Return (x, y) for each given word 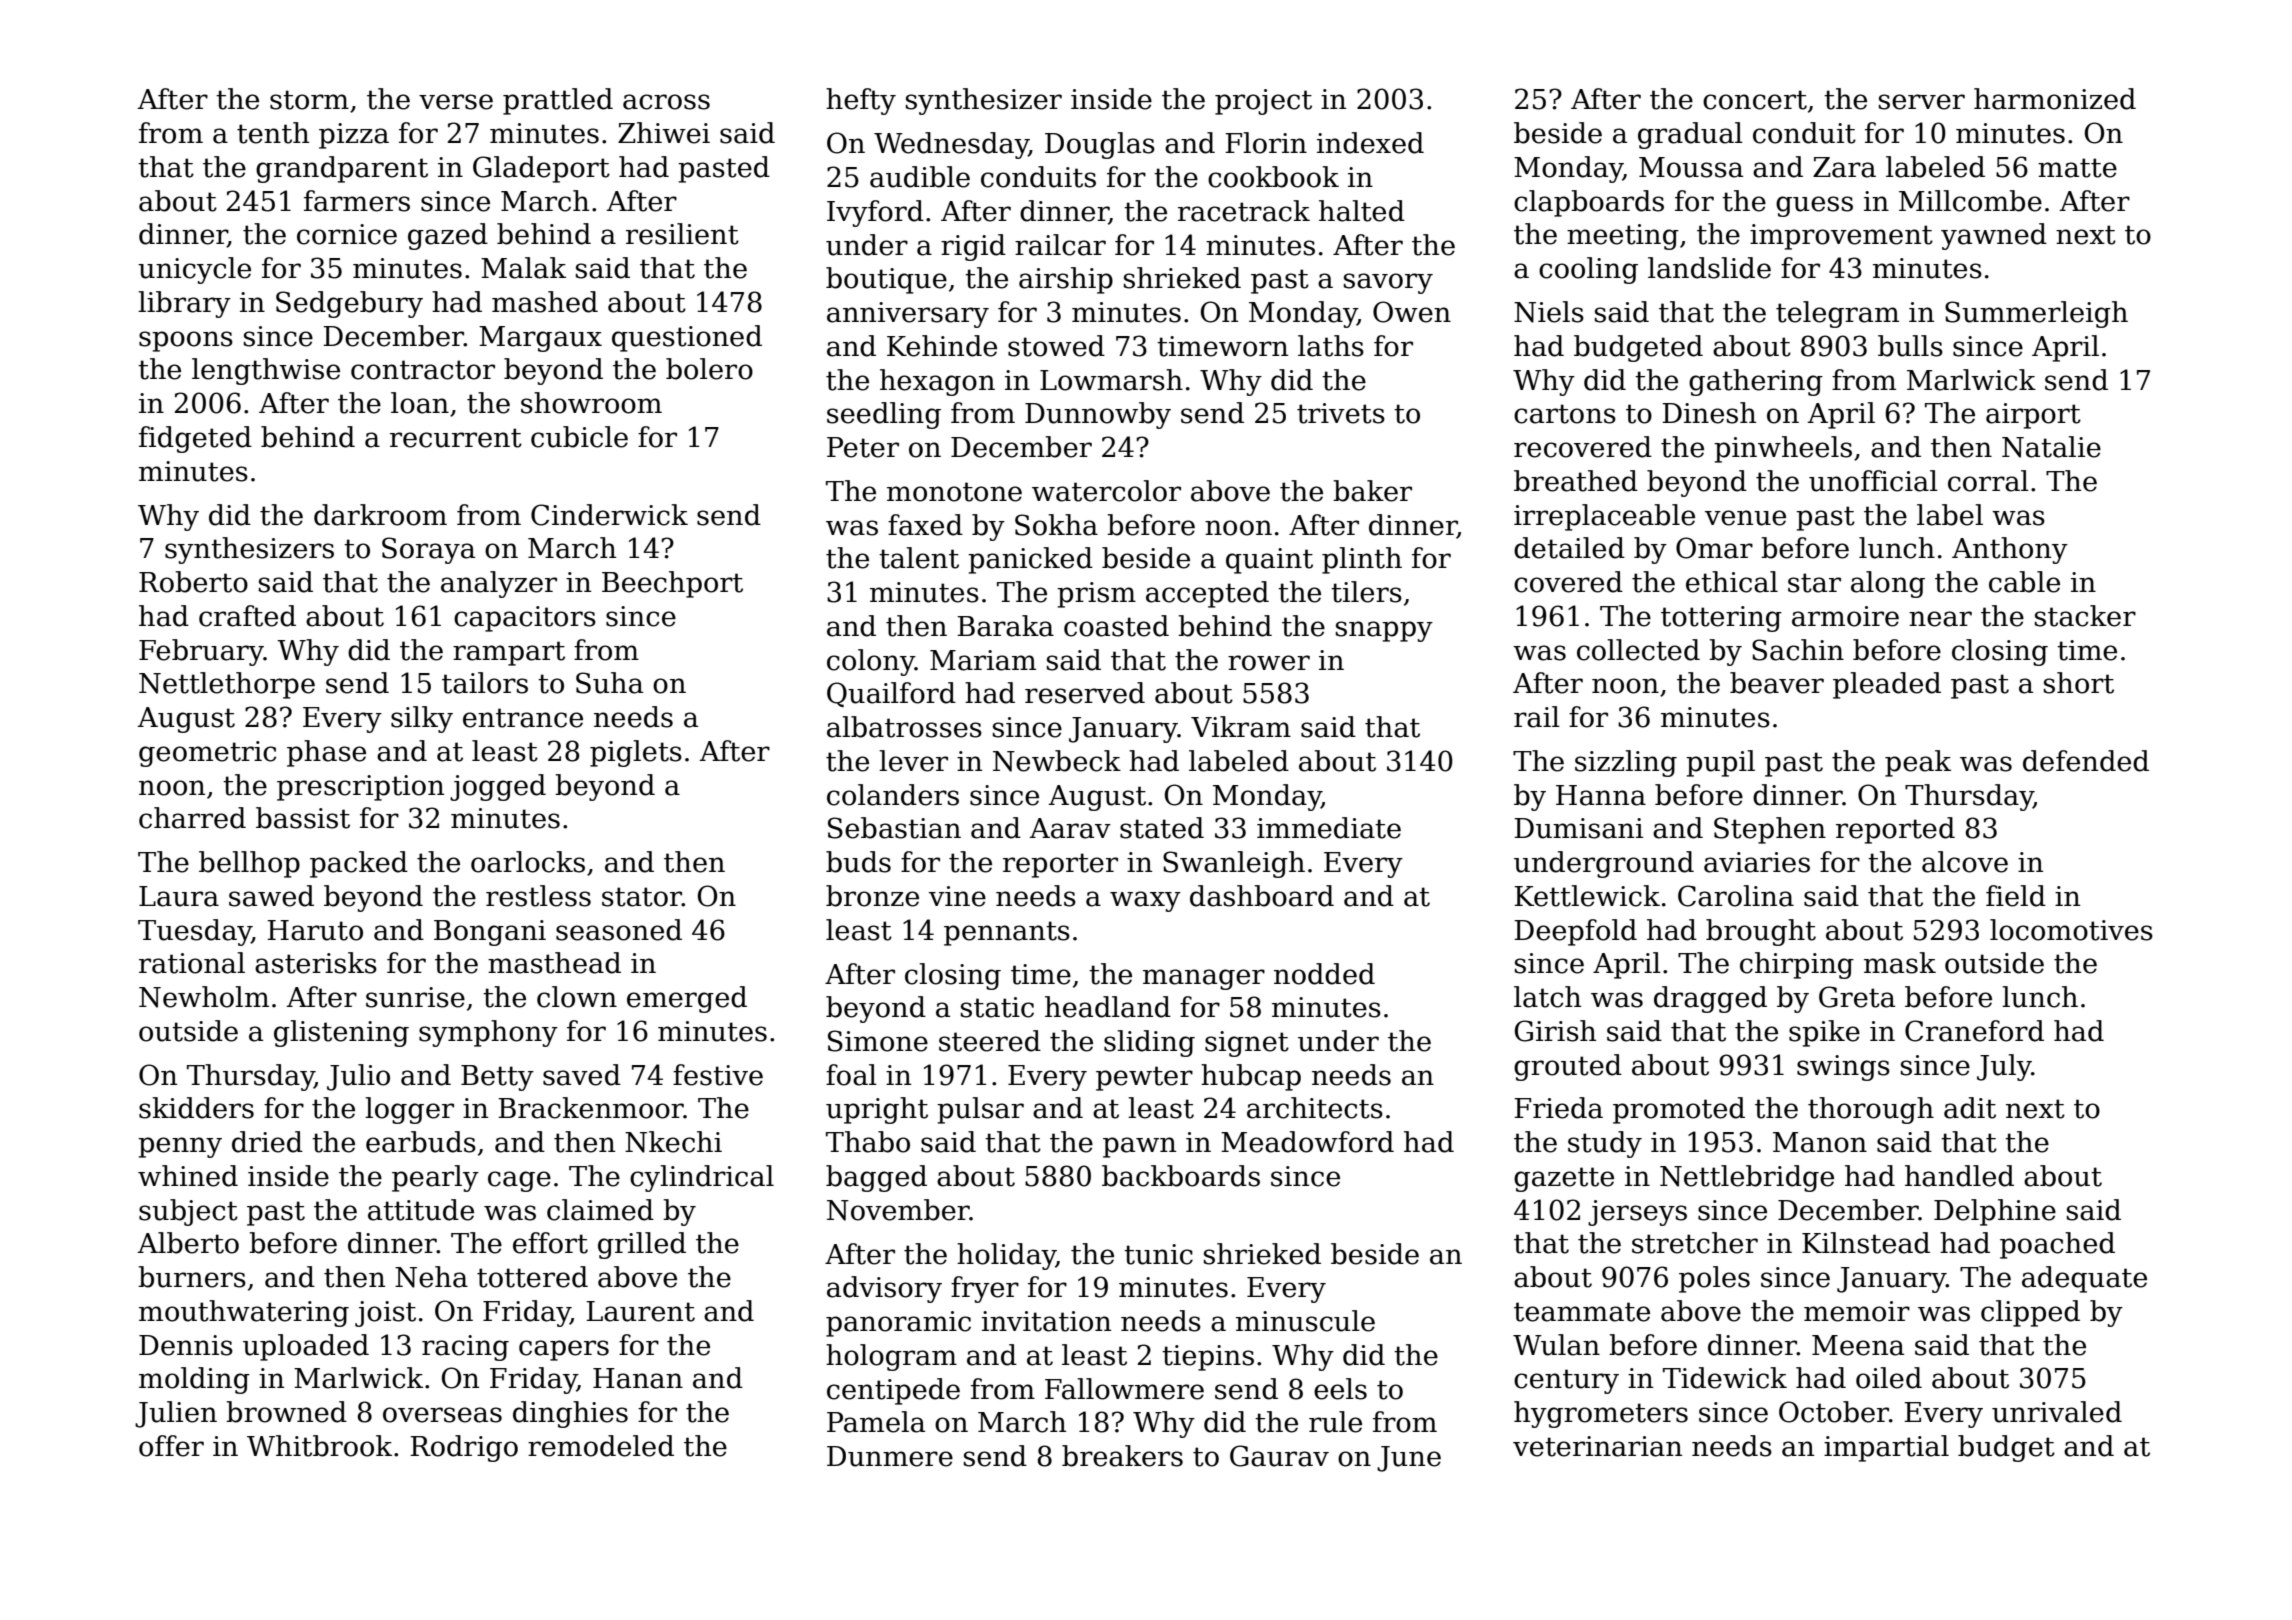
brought (1761, 932)
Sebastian (894, 828)
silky (422, 719)
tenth (273, 133)
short (2079, 683)
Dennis (186, 1345)
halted (1362, 211)
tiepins (1208, 1358)
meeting (1623, 237)
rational (192, 963)
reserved (1085, 693)
